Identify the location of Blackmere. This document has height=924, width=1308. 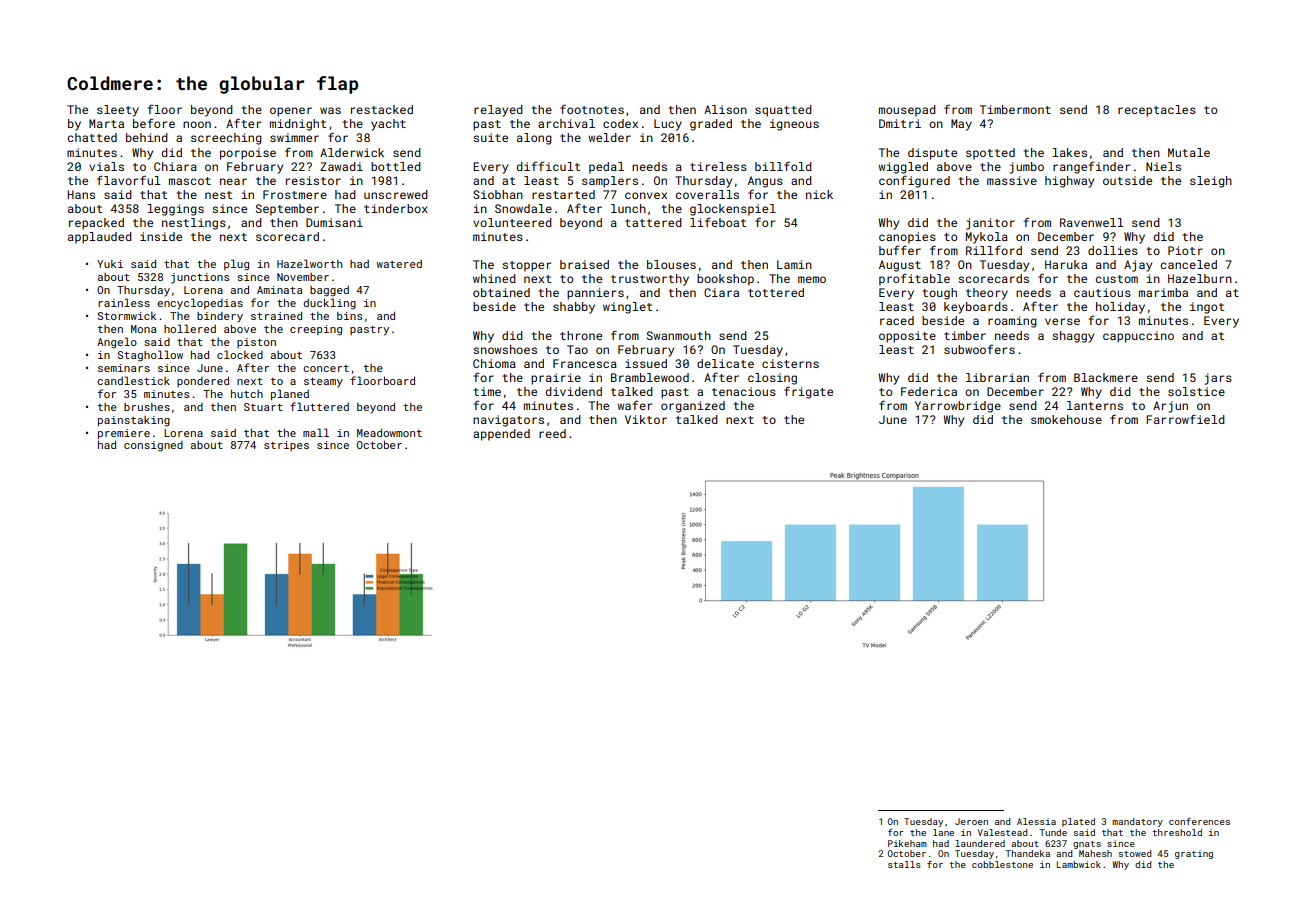
(1106, 377).
